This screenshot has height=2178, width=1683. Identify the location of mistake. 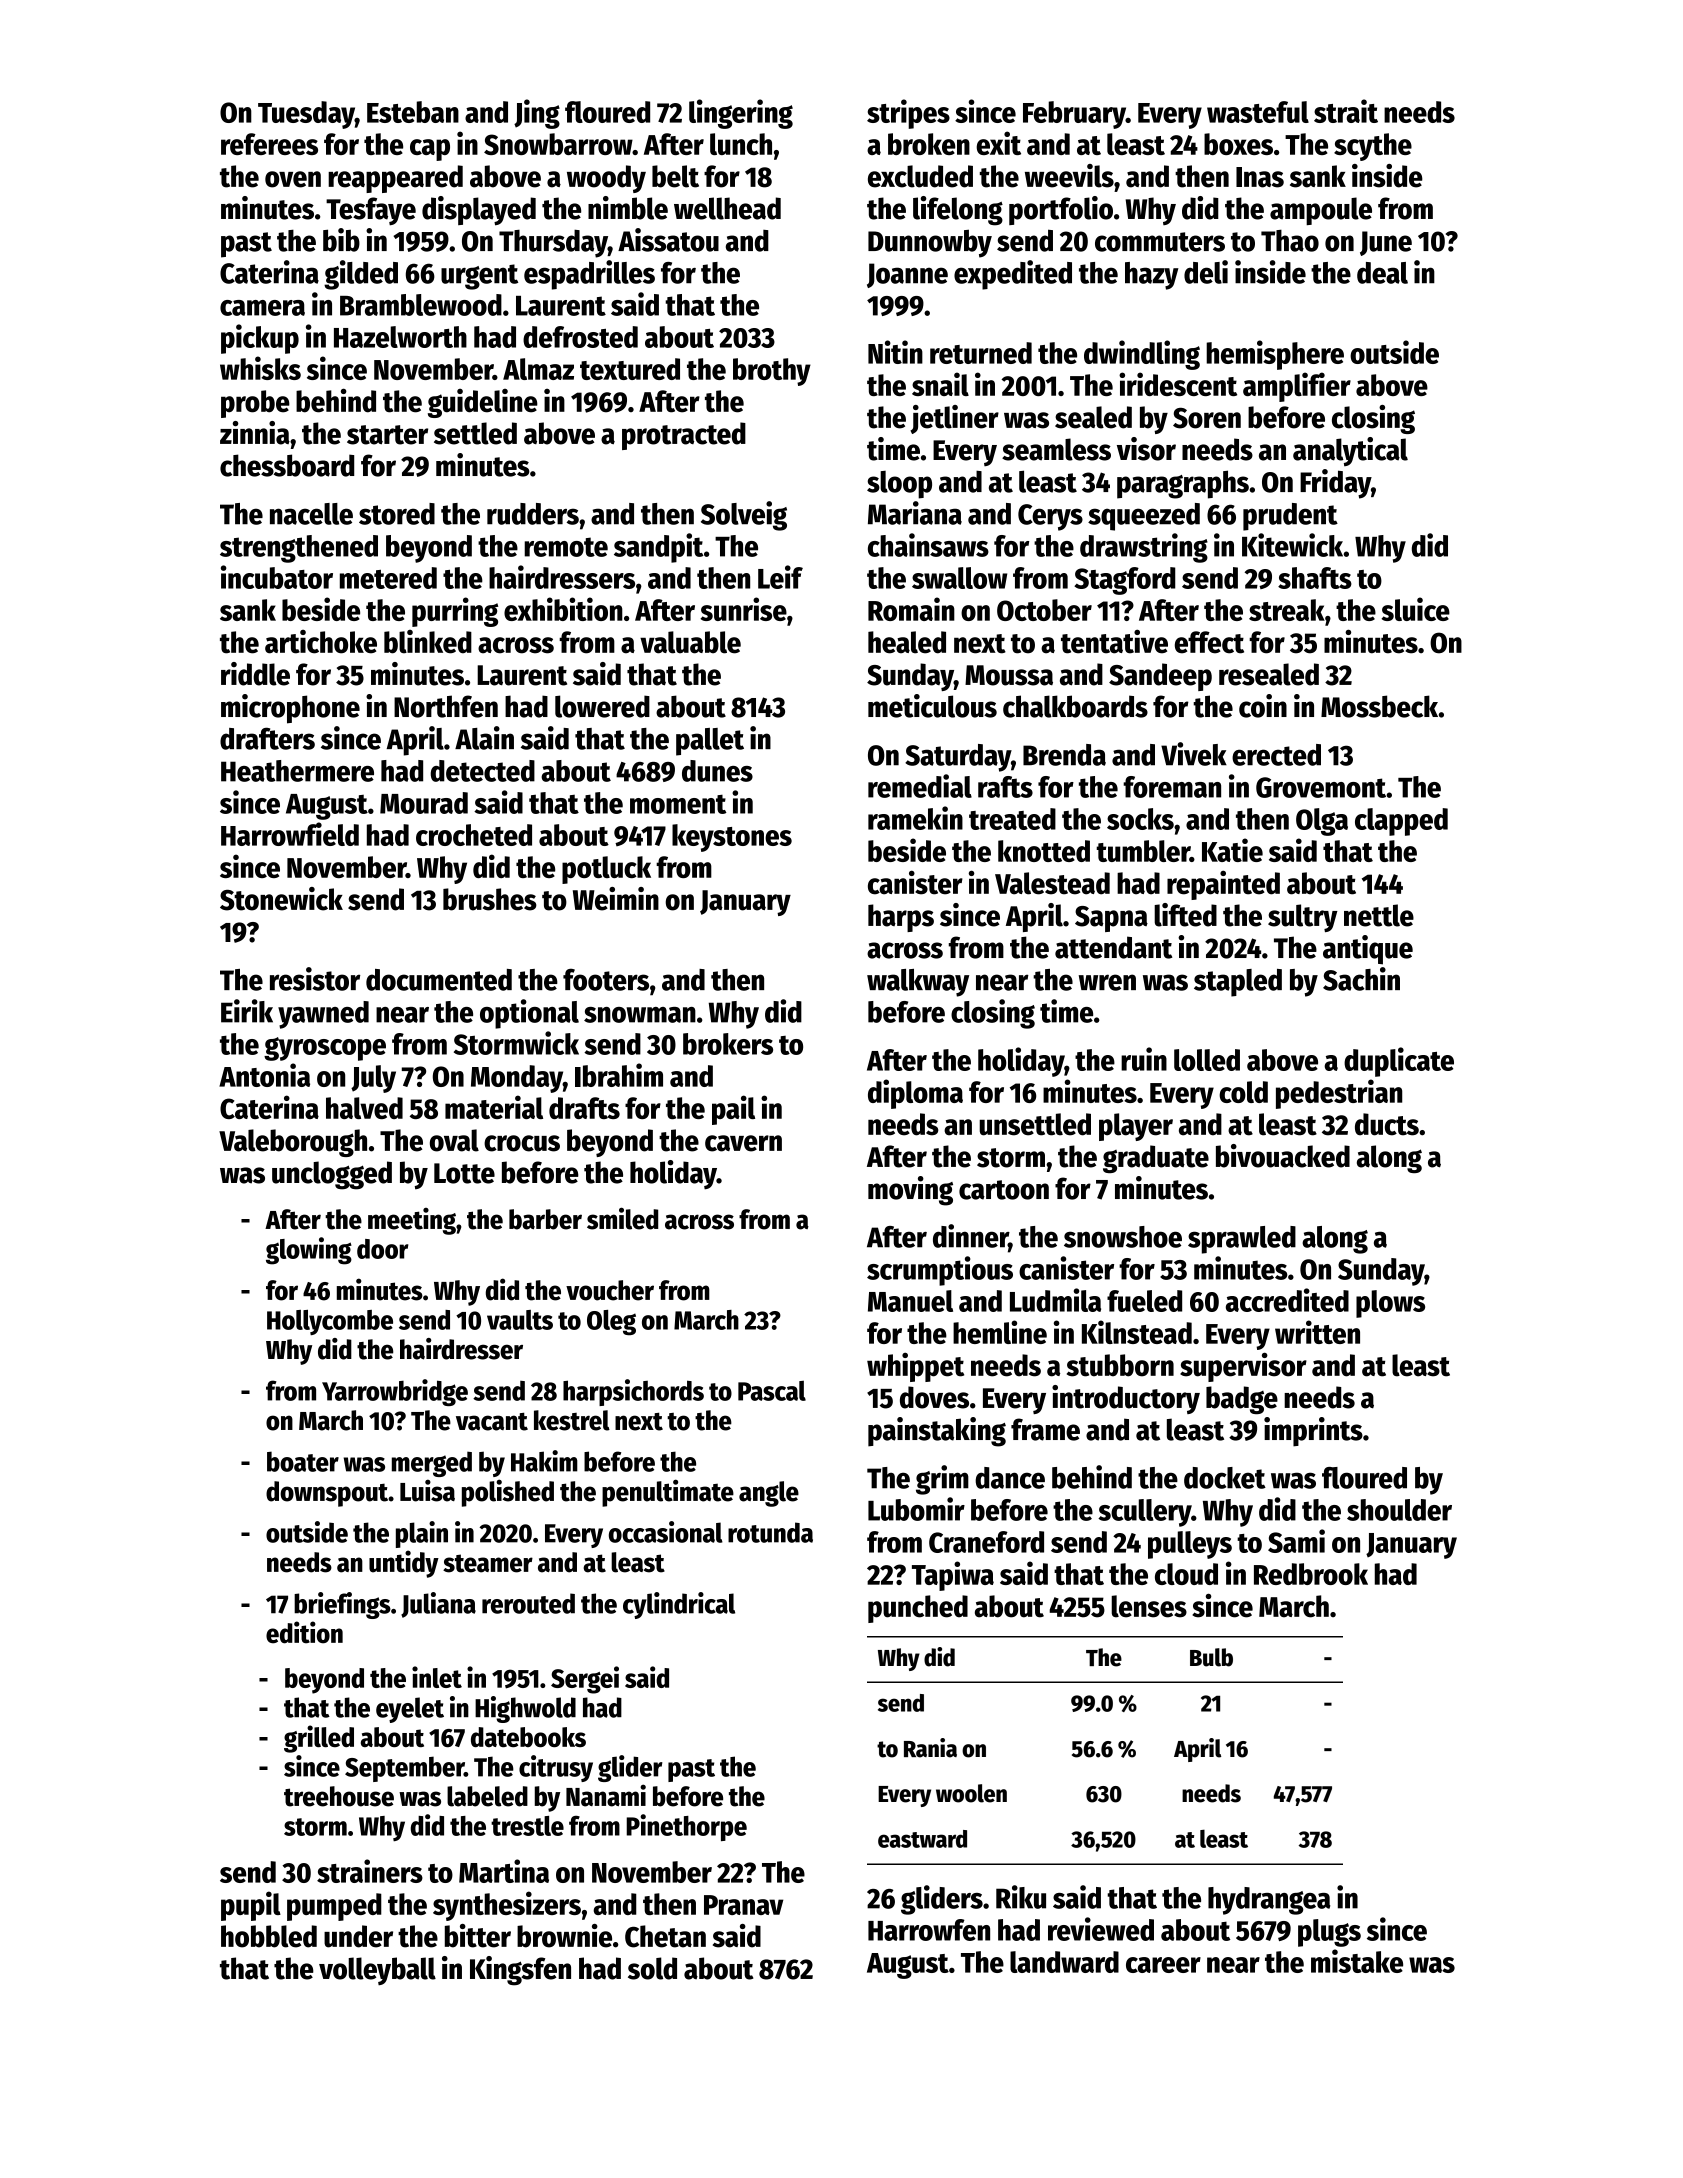
(1357, 1961).
